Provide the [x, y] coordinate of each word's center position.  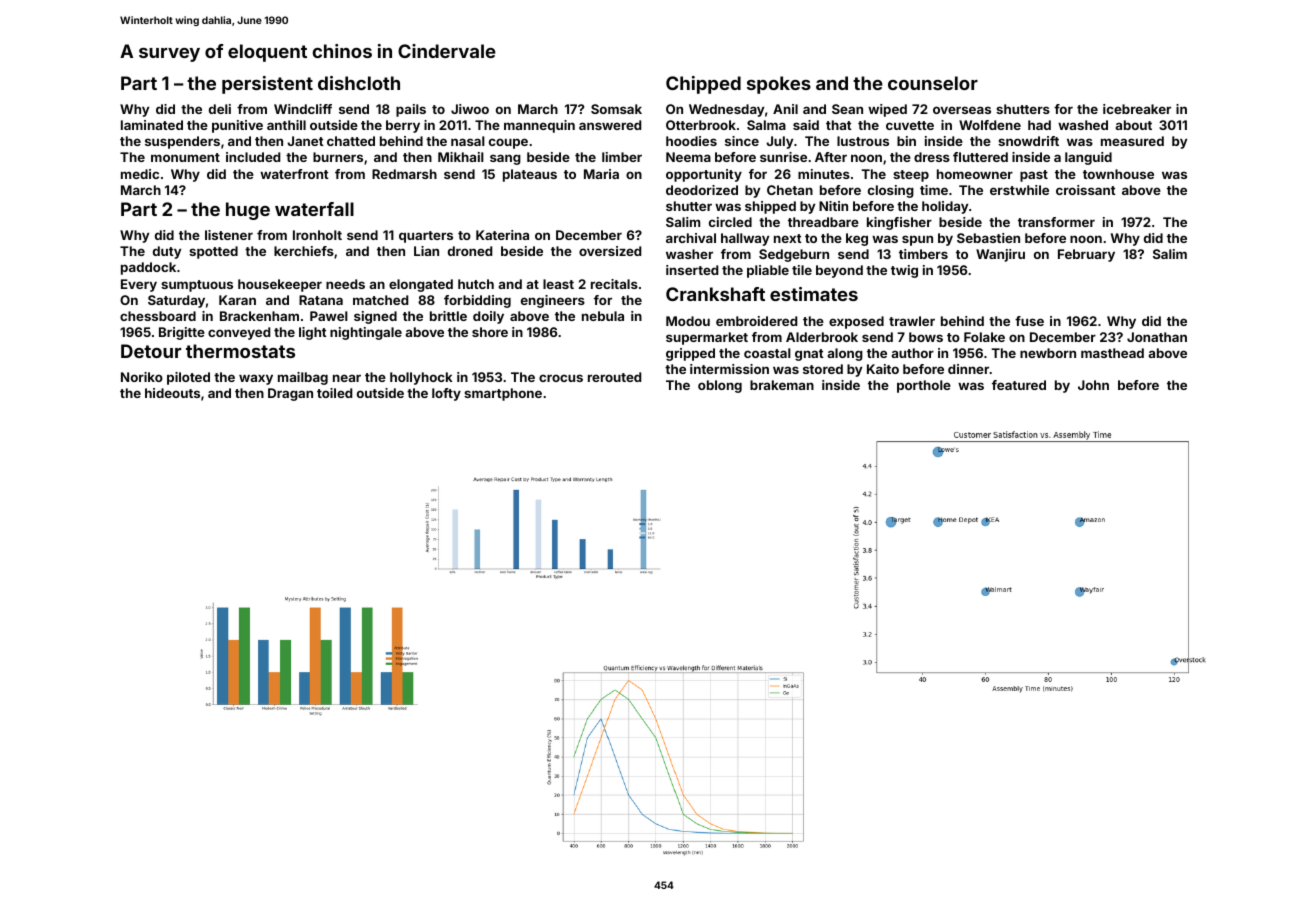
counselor [933, 83]
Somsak [616, 109]
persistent [267, 85]
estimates [814, 294]
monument [185, 157]
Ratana [321, 300]
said [806, 125]
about [1134, 125]
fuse [1029, 321]
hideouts [172, 393]
